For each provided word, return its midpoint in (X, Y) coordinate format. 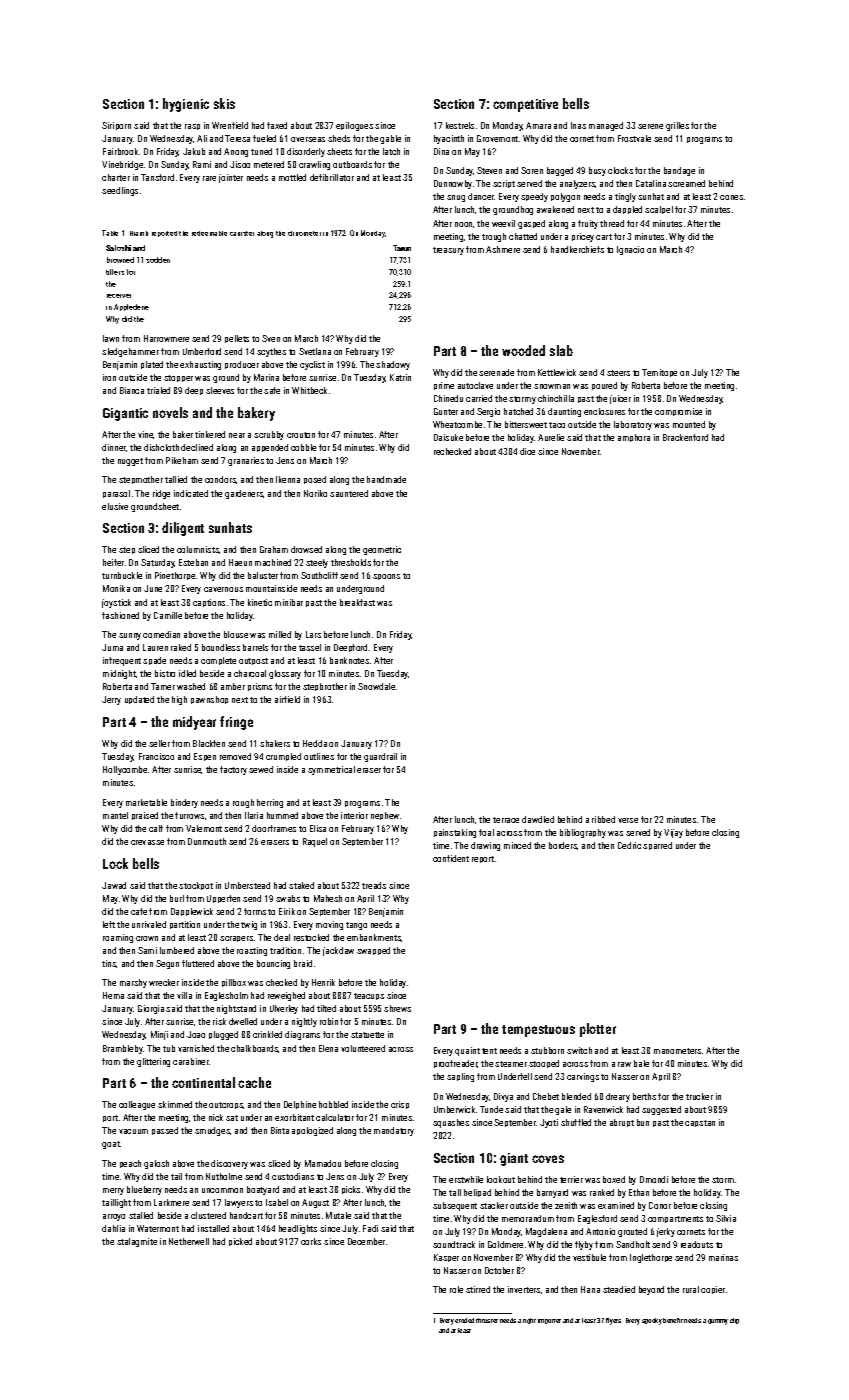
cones (731, 197)
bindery (184, 803)
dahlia (113, 1228)
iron (109, 377)
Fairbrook (120, 151)
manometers (677, 1051)
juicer (620, 399)
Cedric (629, 845)
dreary (618, 1097)
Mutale (338, 1215)
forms (255, 911)
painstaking (455, 833)
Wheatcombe (457, 424)
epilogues (354, 126)
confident (451, 858)
